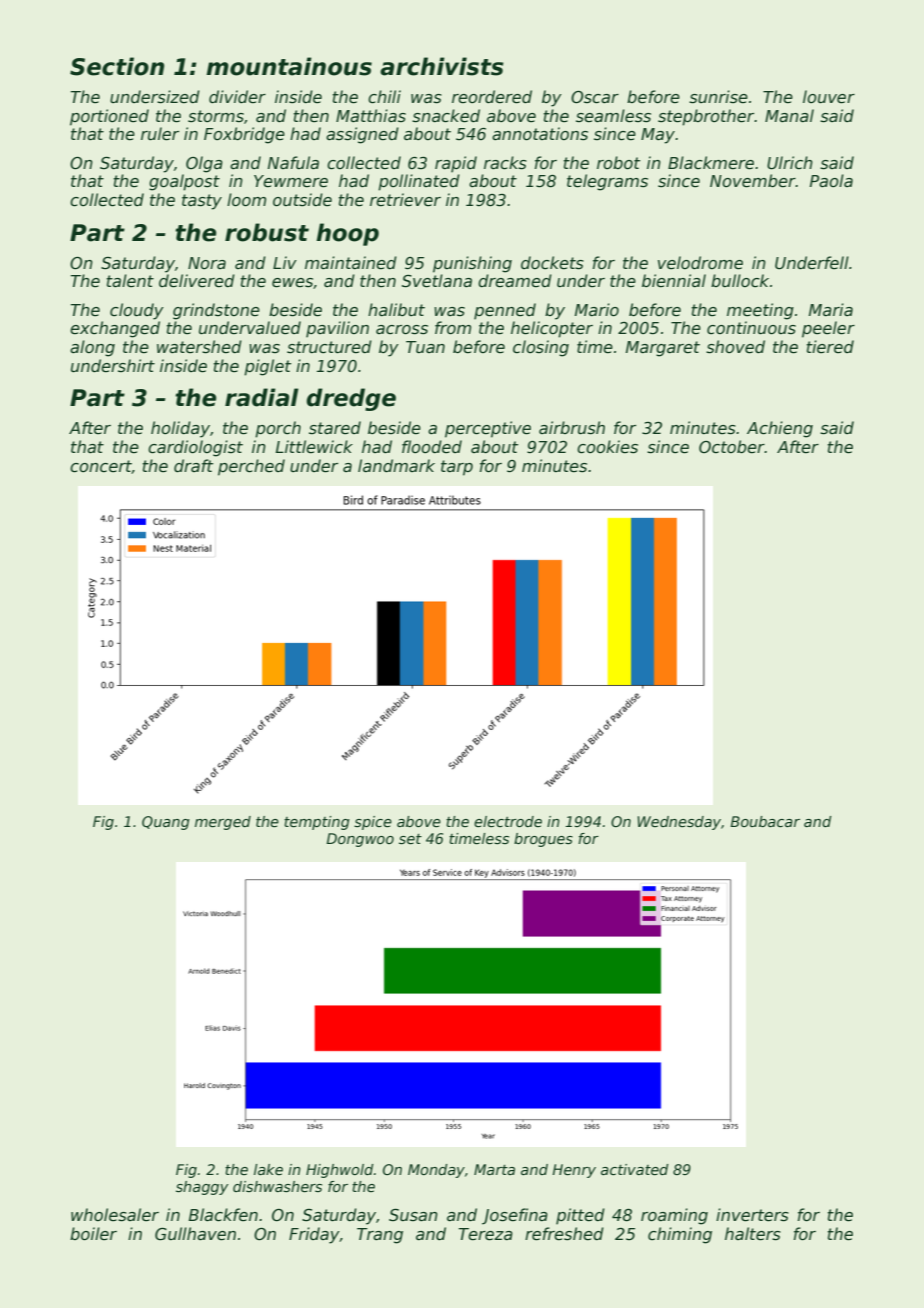  I want to click on Quang, so click(166, 823).
